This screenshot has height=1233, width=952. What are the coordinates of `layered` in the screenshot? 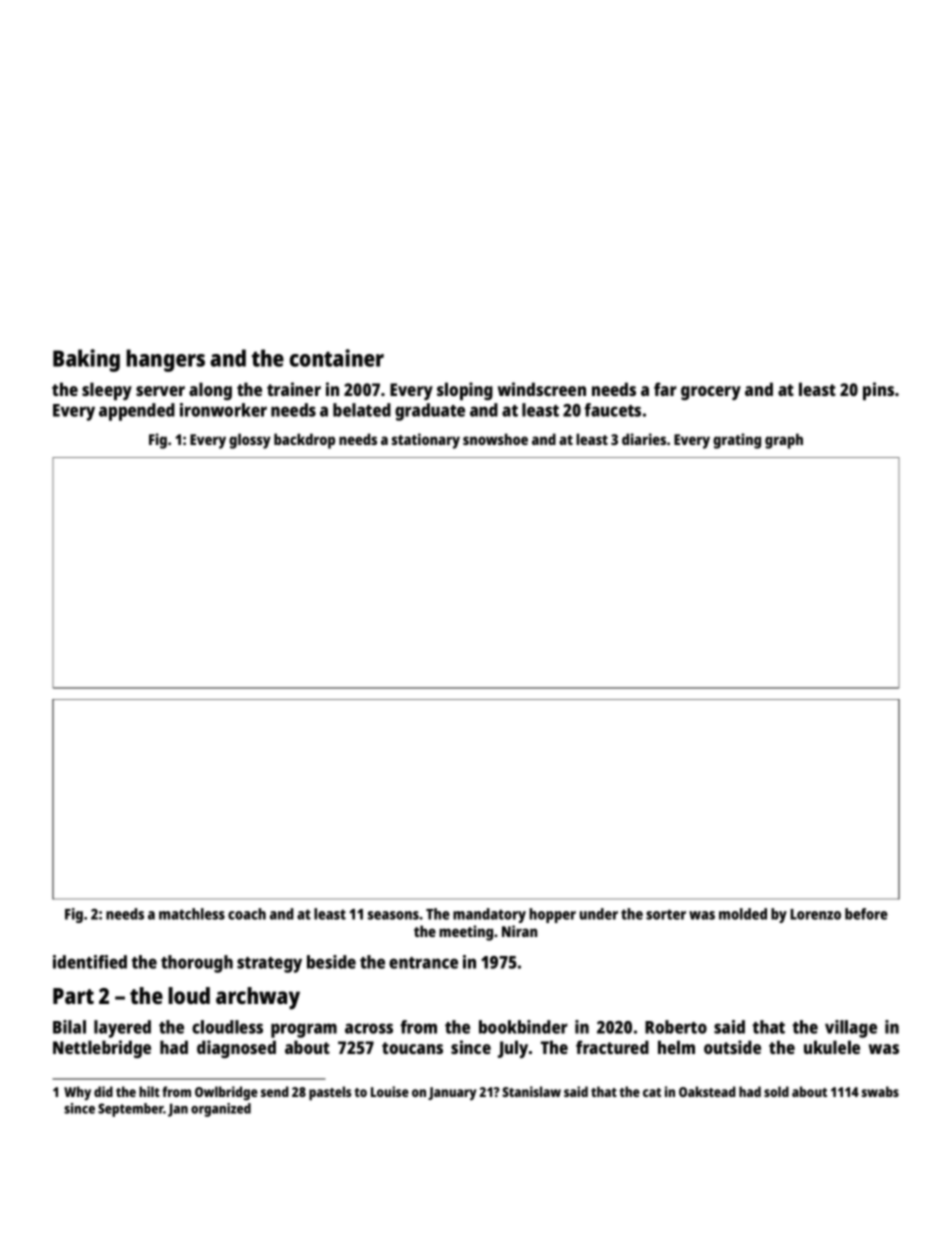 It's located at (122, 1029).
